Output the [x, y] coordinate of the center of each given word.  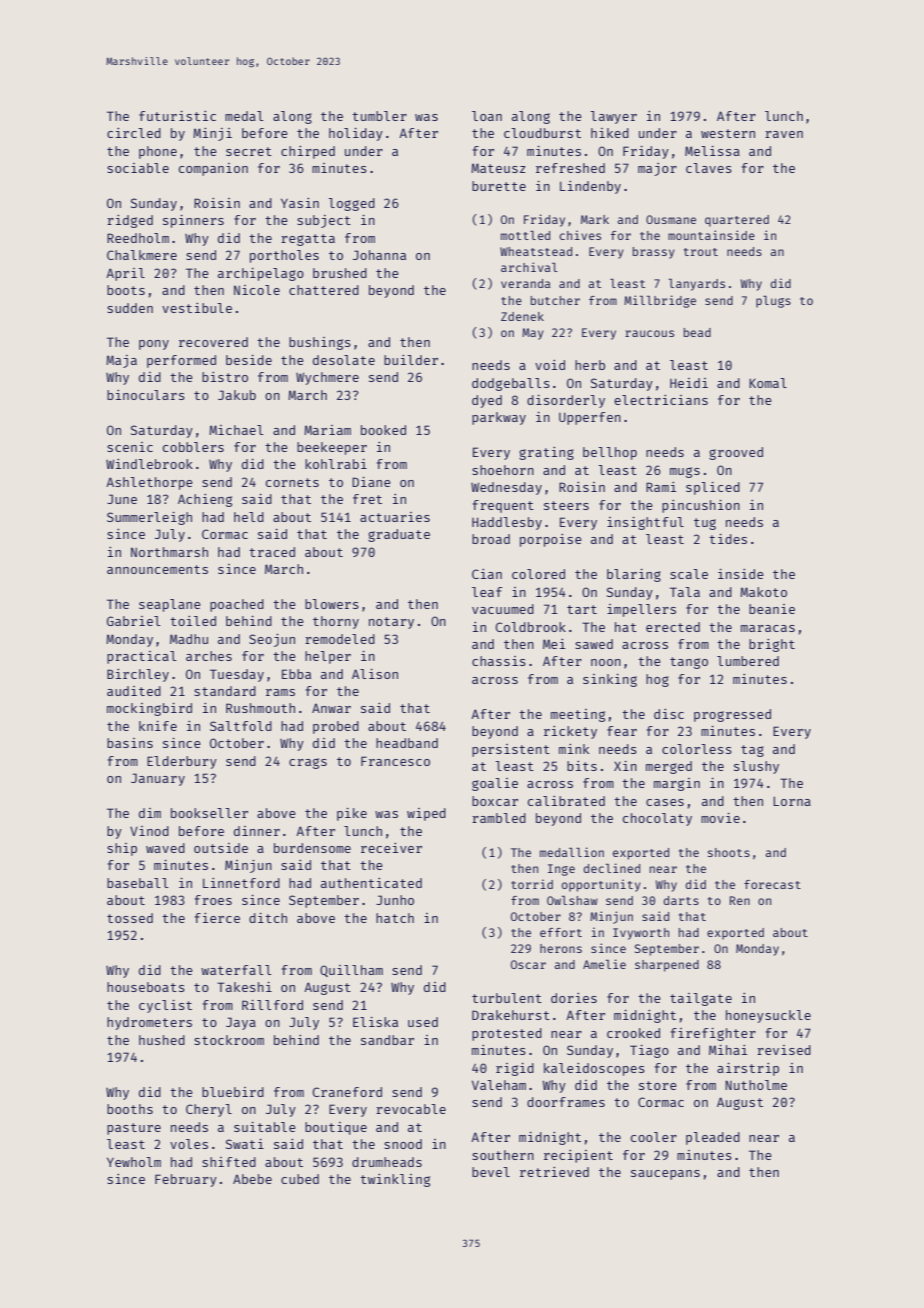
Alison [375, 674]
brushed [340, 273]
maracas [768, 628]
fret [367, 499]
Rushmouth [260, 708]
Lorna [792, 801]
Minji [212, 134]
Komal [768, 383]
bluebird [233, 1092]
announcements [157, 569]
